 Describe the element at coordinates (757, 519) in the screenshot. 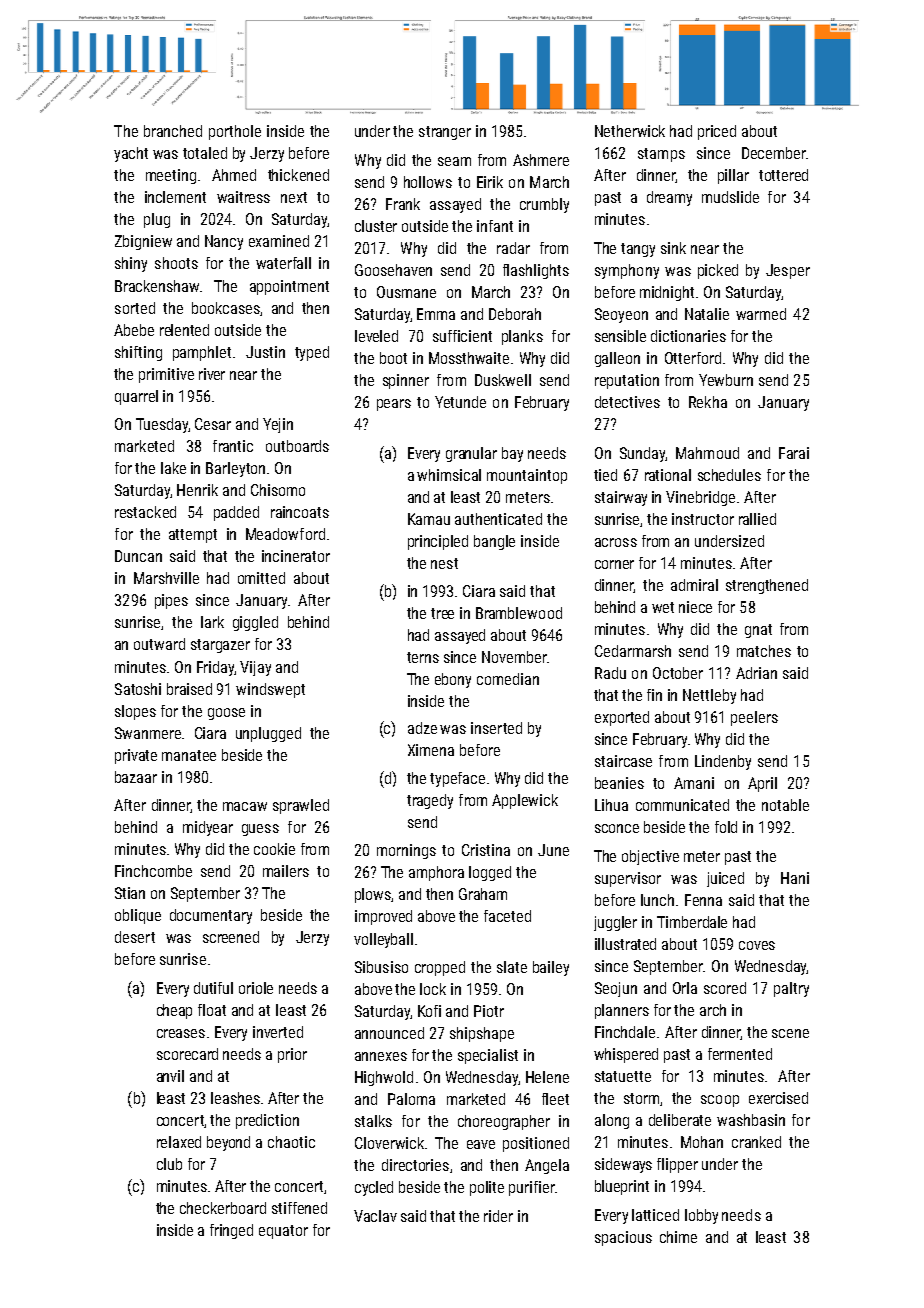

I see `rallied` at that location.
